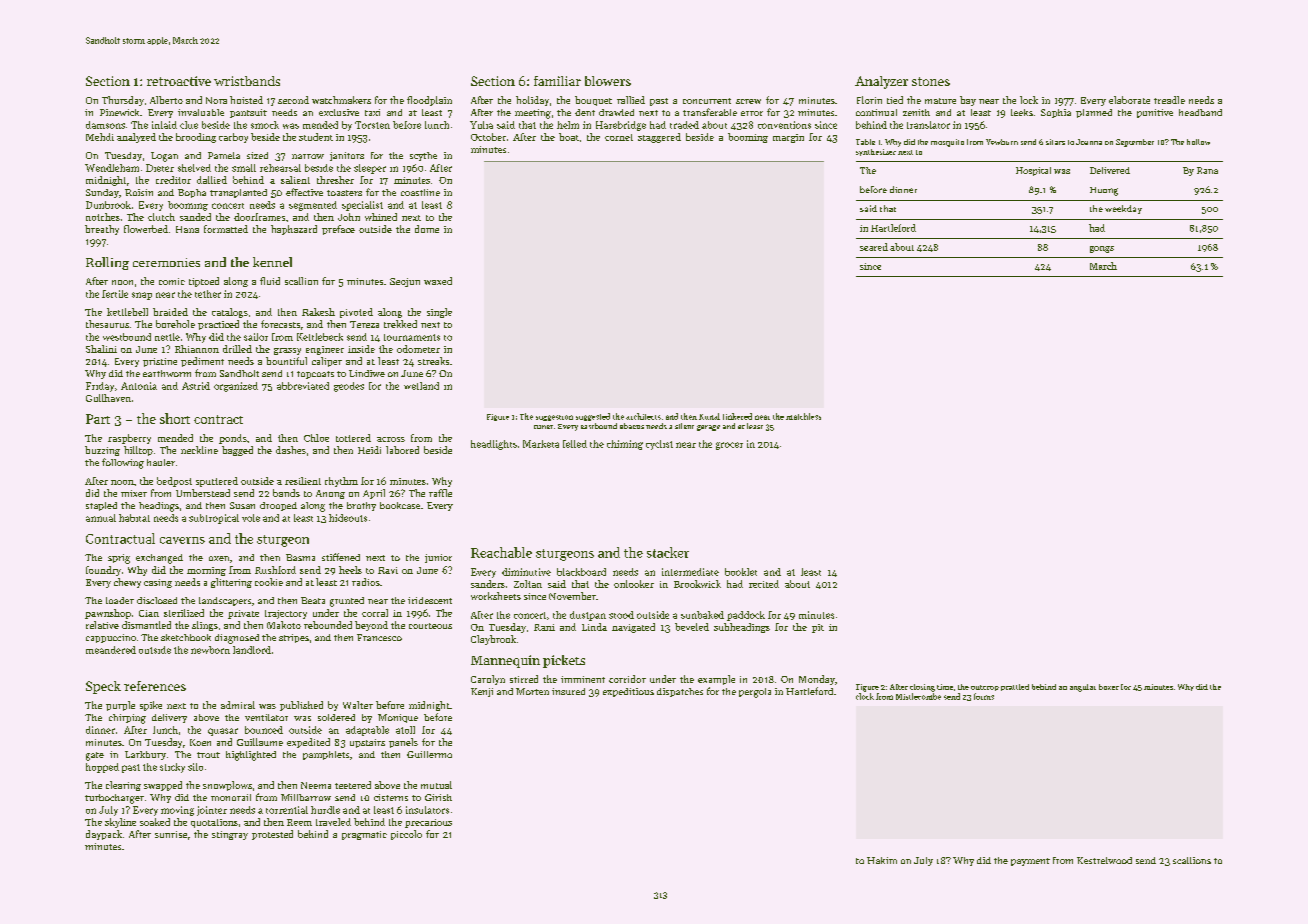 The image size is (1308, 924). What do you see at coordinates (406, 835) in the page?
I see `piccolo` at bounding box center [406, 835].
